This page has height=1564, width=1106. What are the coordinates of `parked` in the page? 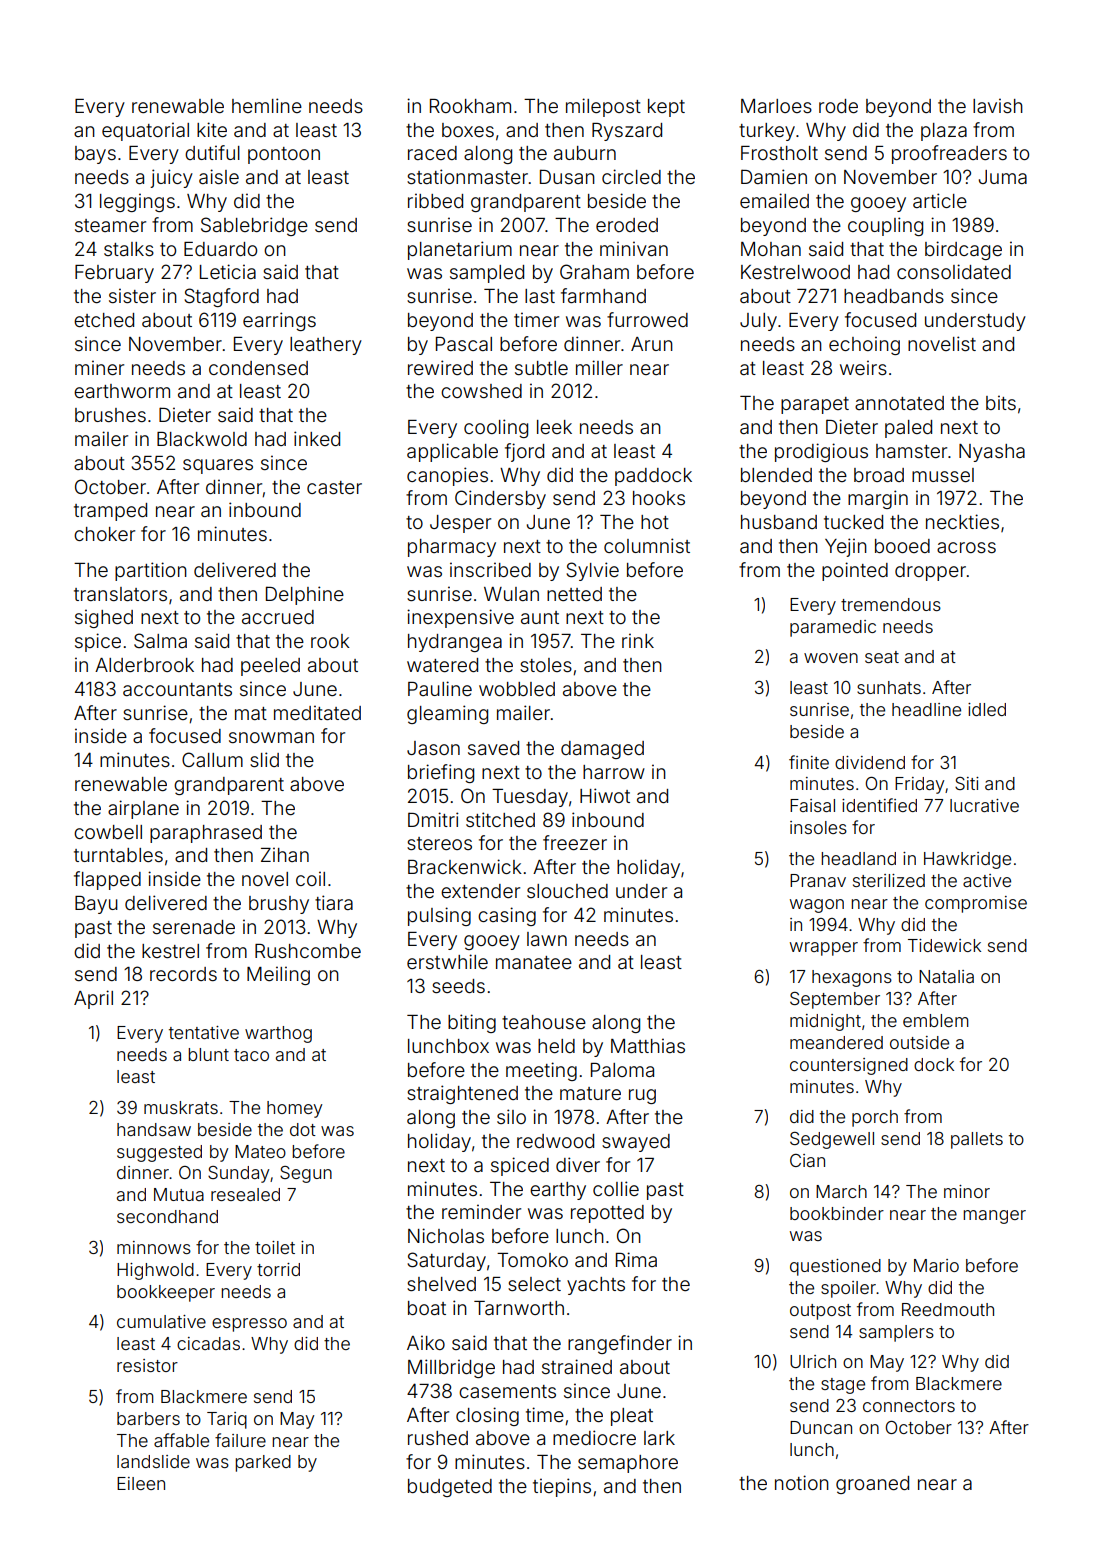 It's located at (263, 1463).
